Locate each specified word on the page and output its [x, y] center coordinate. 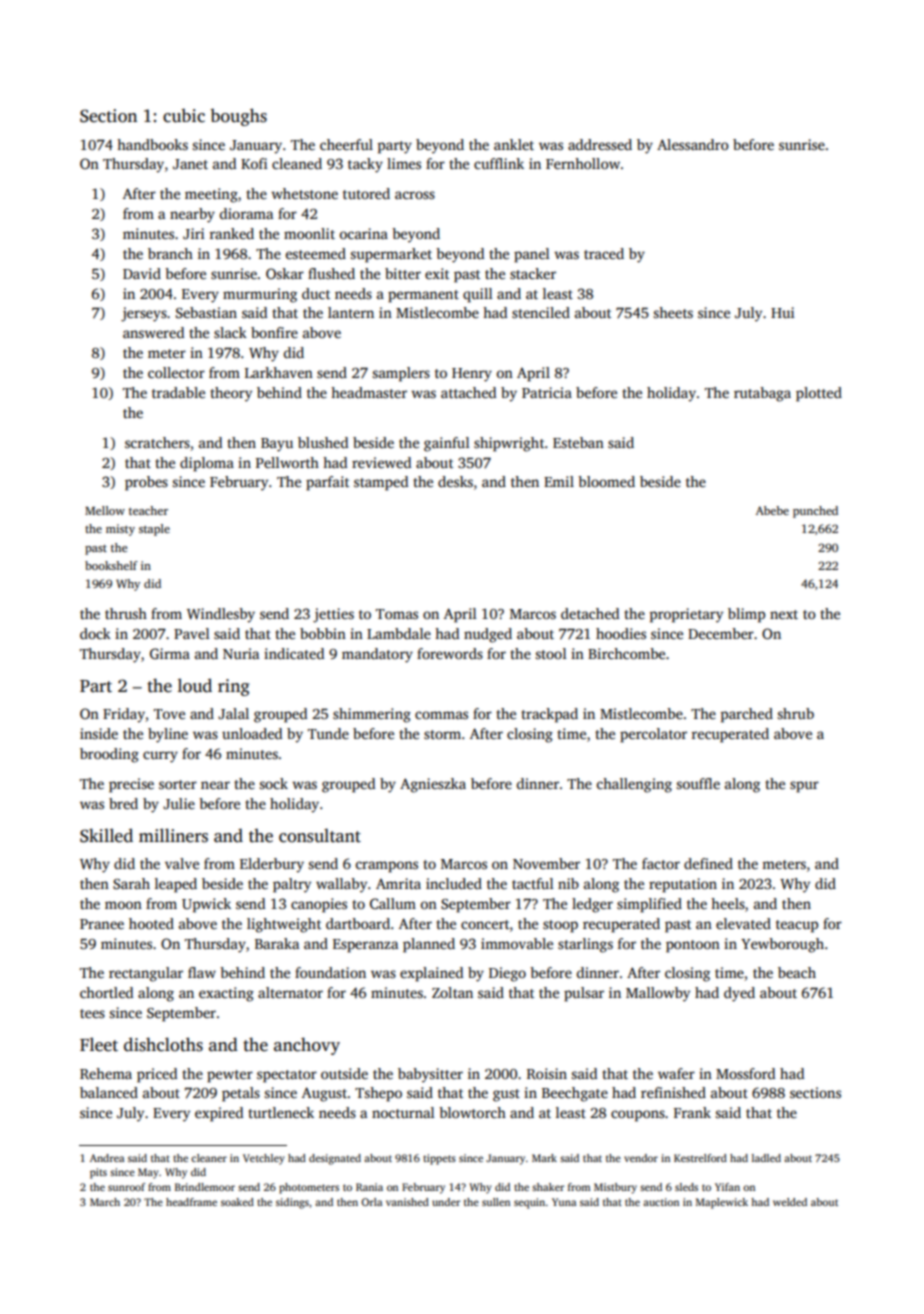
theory [231, 394]
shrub [795, 713]
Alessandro [693, 144]
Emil [559, 481]
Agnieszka [433, 785]
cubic [184, 116]
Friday [124, 715]
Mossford [745, 1073]
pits [98, 1173]
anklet [514, 144]
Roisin [547, 1073]
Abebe [772, 510]
